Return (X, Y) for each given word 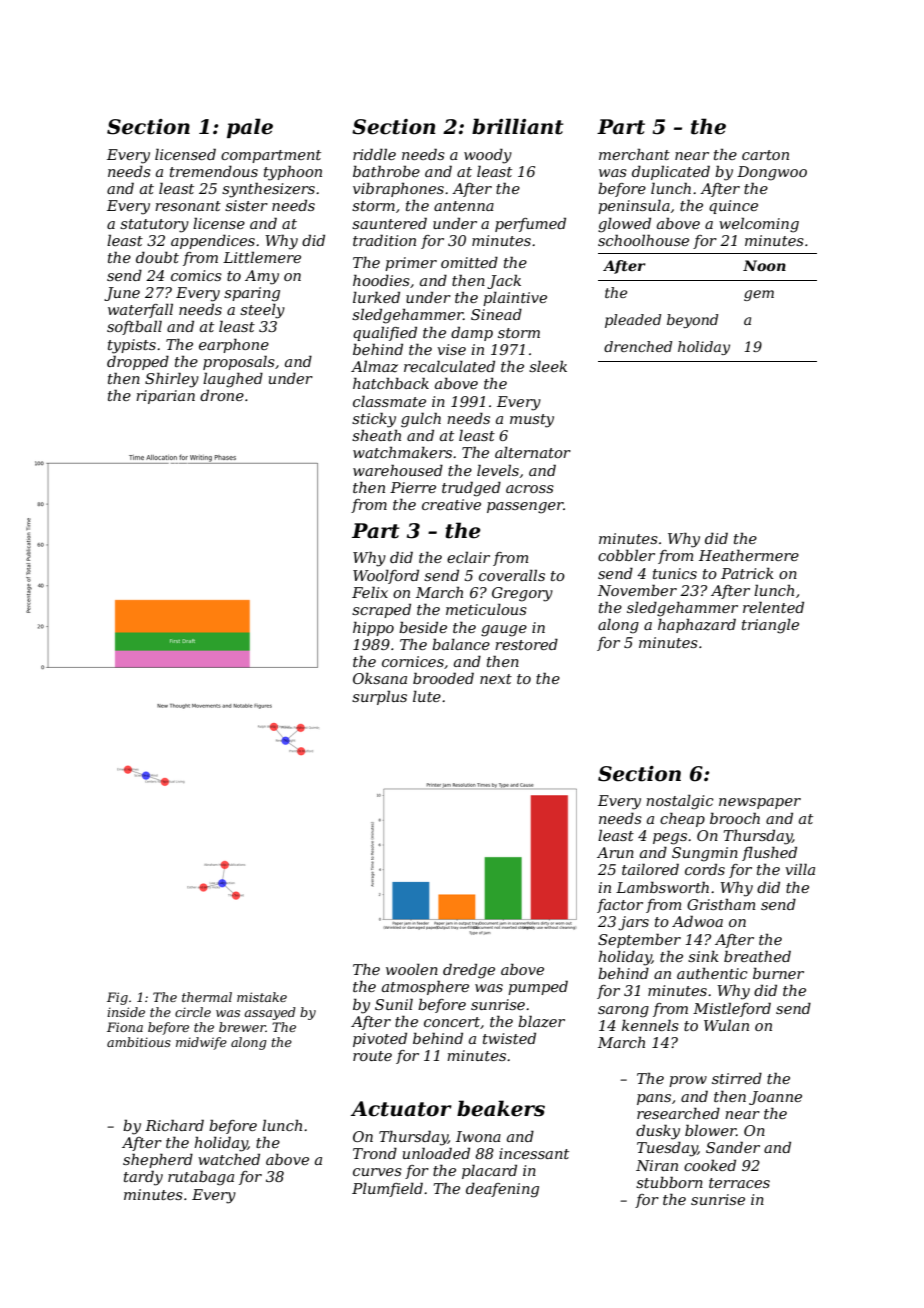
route (372, 1056)
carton (765, 155)
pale (250, 128)
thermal (207, 997)
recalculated (449, 366)
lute (427, 696)
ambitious (139, 1042)
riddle (374, 154)
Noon (764, 265)
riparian (165, 397)
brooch (735, 818)
